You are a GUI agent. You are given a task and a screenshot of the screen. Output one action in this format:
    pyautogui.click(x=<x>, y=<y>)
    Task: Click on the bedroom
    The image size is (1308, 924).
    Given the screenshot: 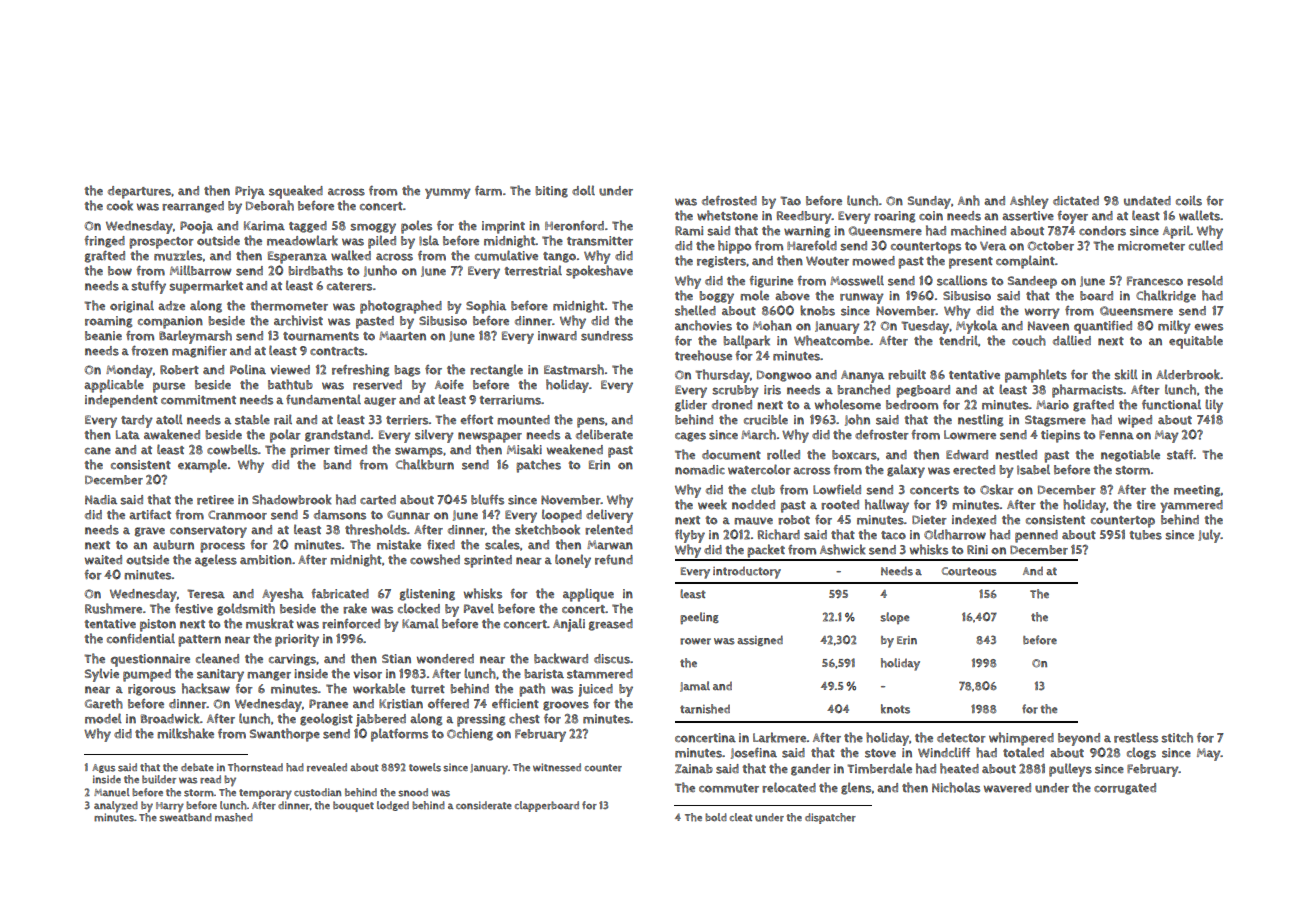 What is the action you would take?
    pyautogui.click(x=912, y=405)
